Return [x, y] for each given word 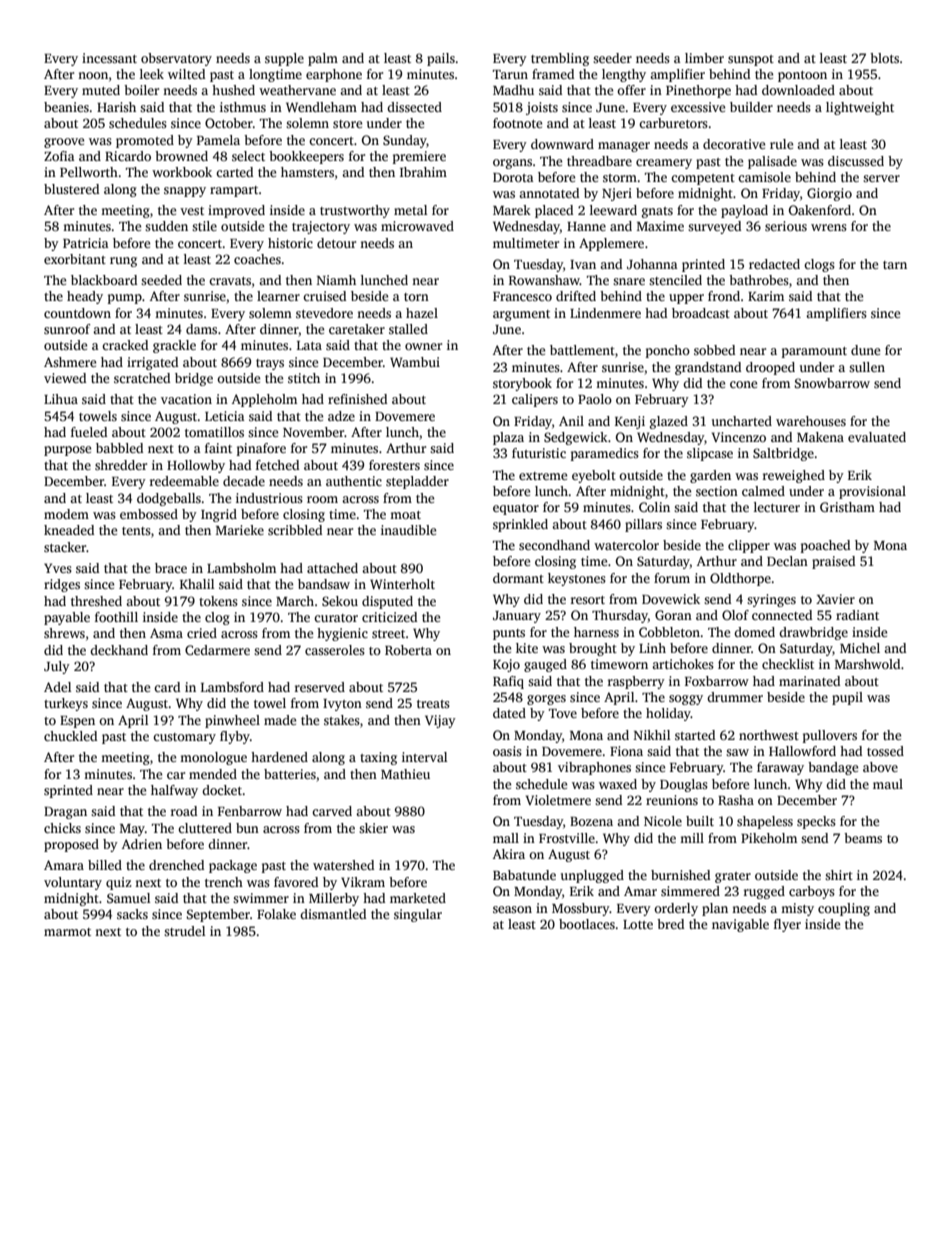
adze [341, 416]
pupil [847, 698]
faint [218, 448]
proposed [71, 845]
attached [332, 568]
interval [424, 757]
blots [884, 58]
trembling [560, 59]
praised [833, 562]
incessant [109, 58]
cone [743, 384]
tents [136, 531]
